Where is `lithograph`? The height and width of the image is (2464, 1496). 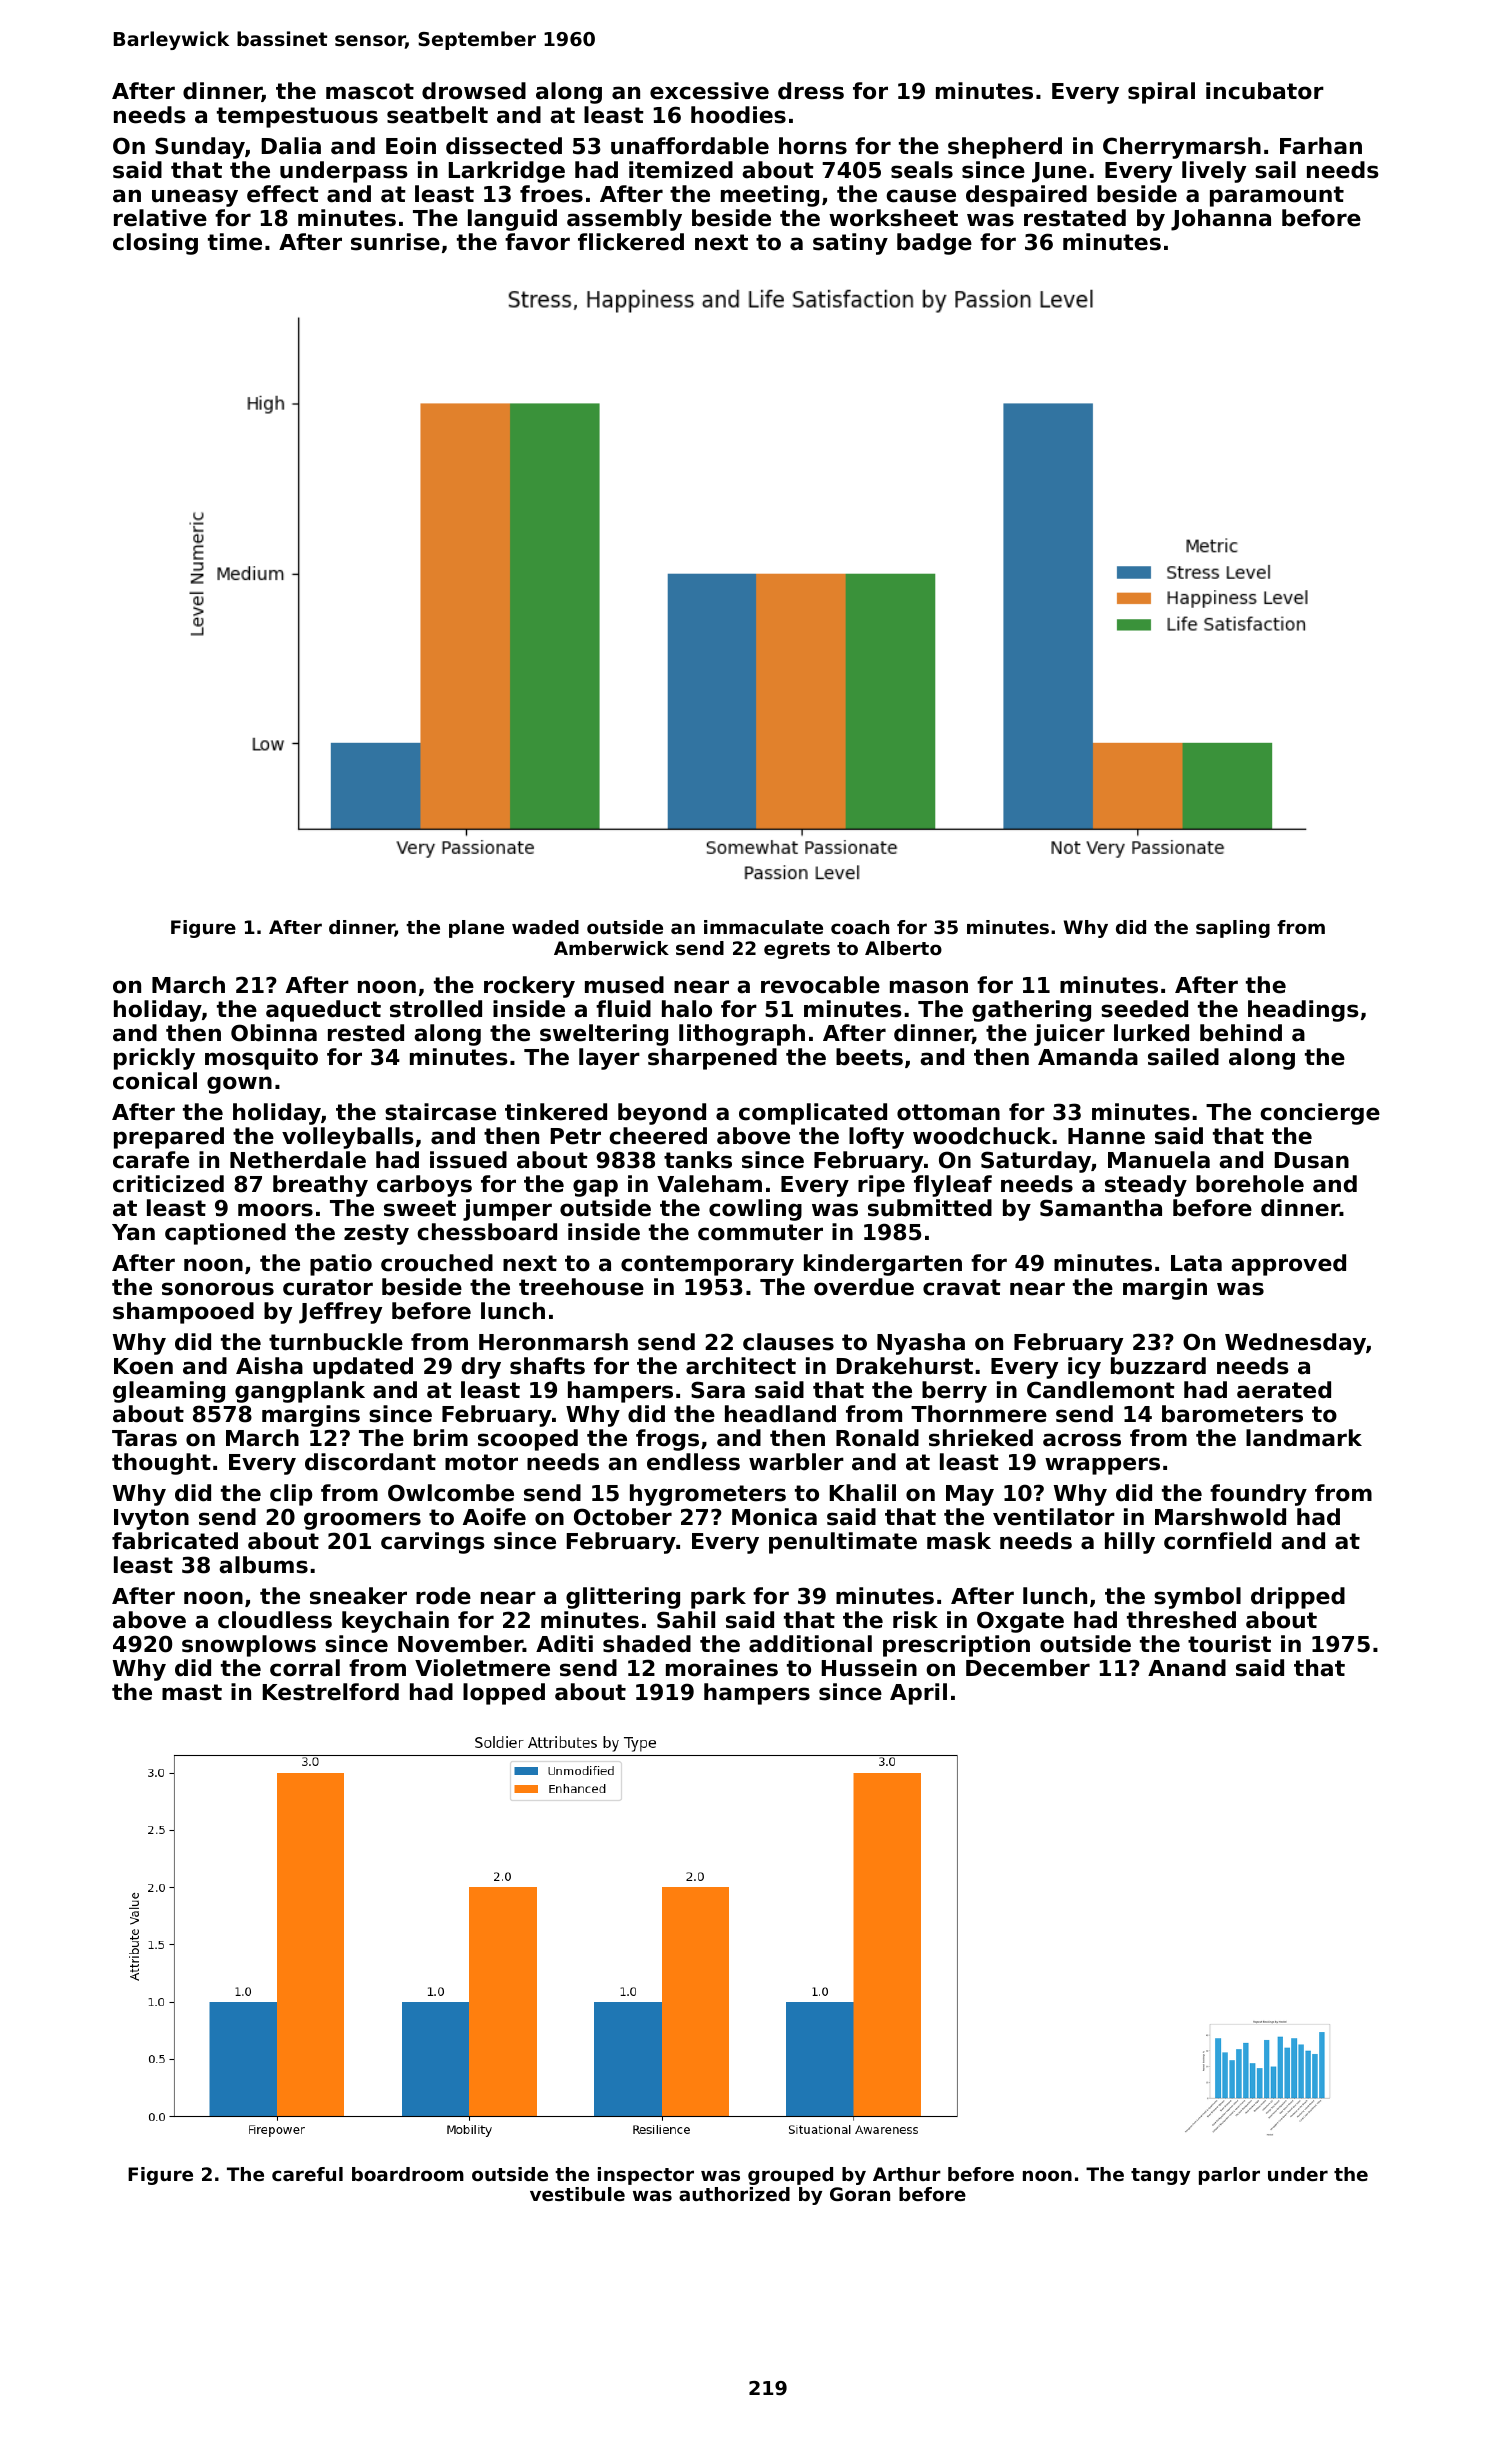 lithograph is located at coordinates (742, 1035).
